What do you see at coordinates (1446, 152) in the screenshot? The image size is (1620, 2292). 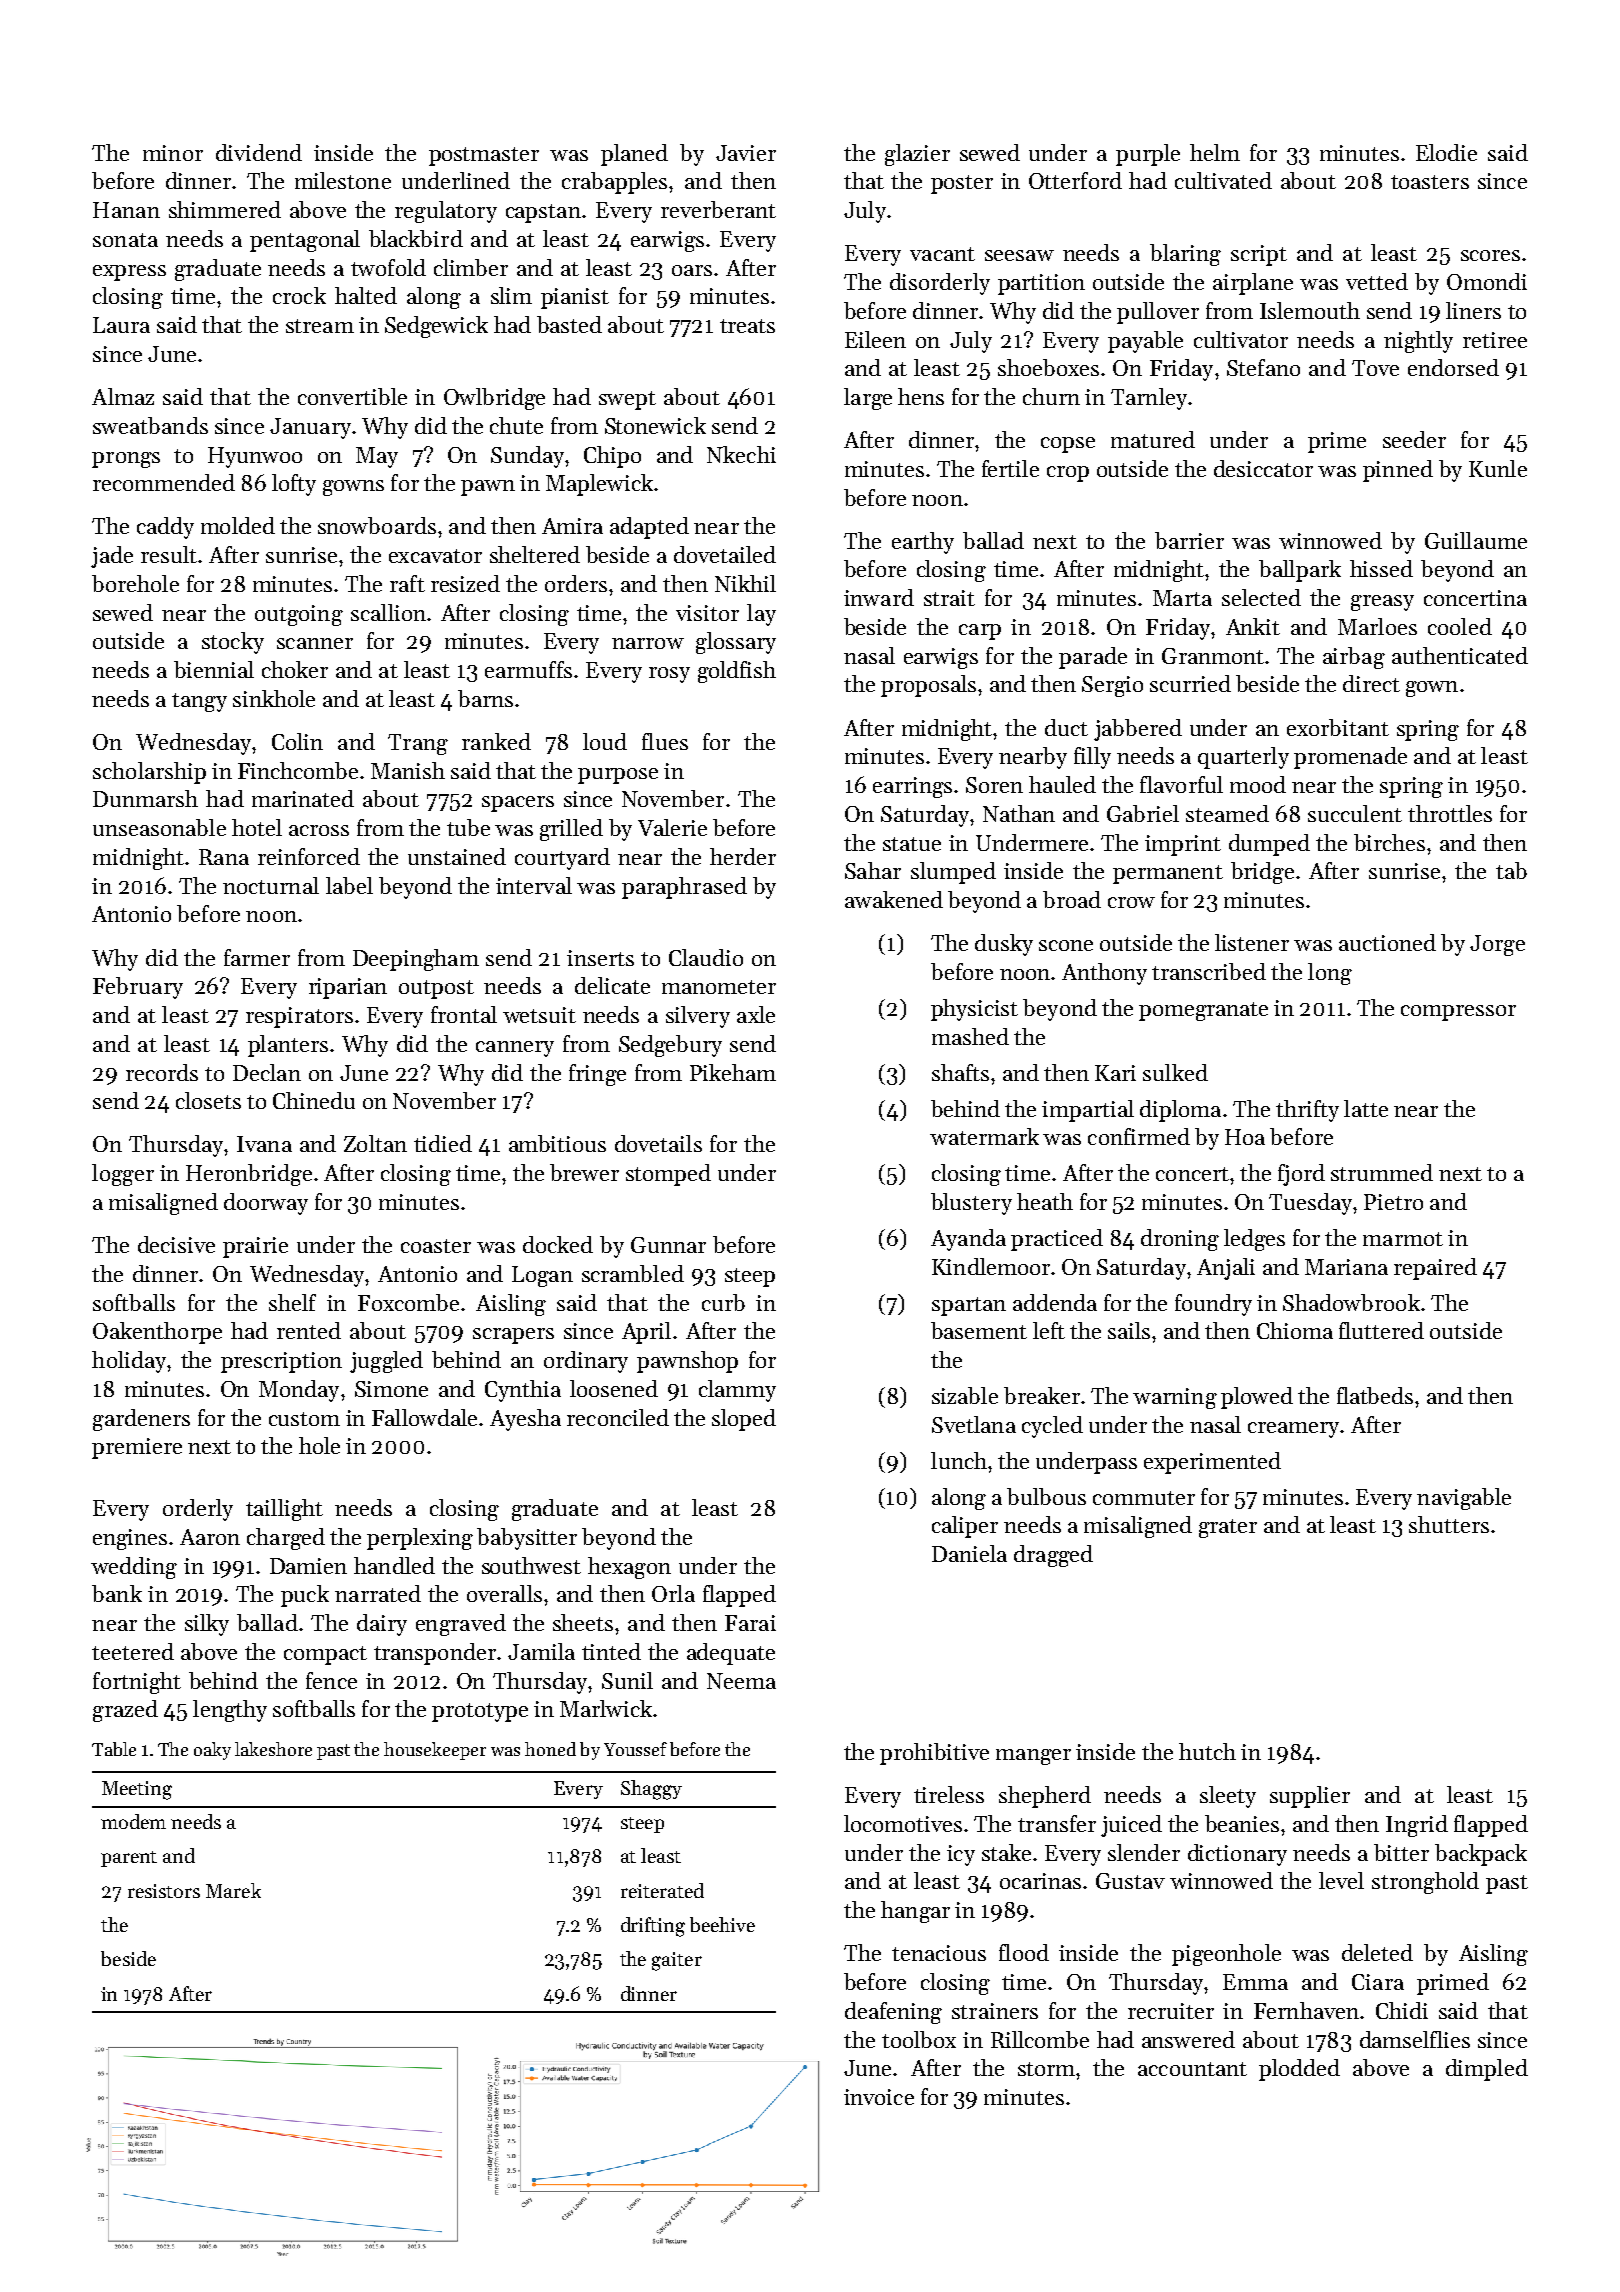 I see `Elodie` at bounding box center [1446, 152].
